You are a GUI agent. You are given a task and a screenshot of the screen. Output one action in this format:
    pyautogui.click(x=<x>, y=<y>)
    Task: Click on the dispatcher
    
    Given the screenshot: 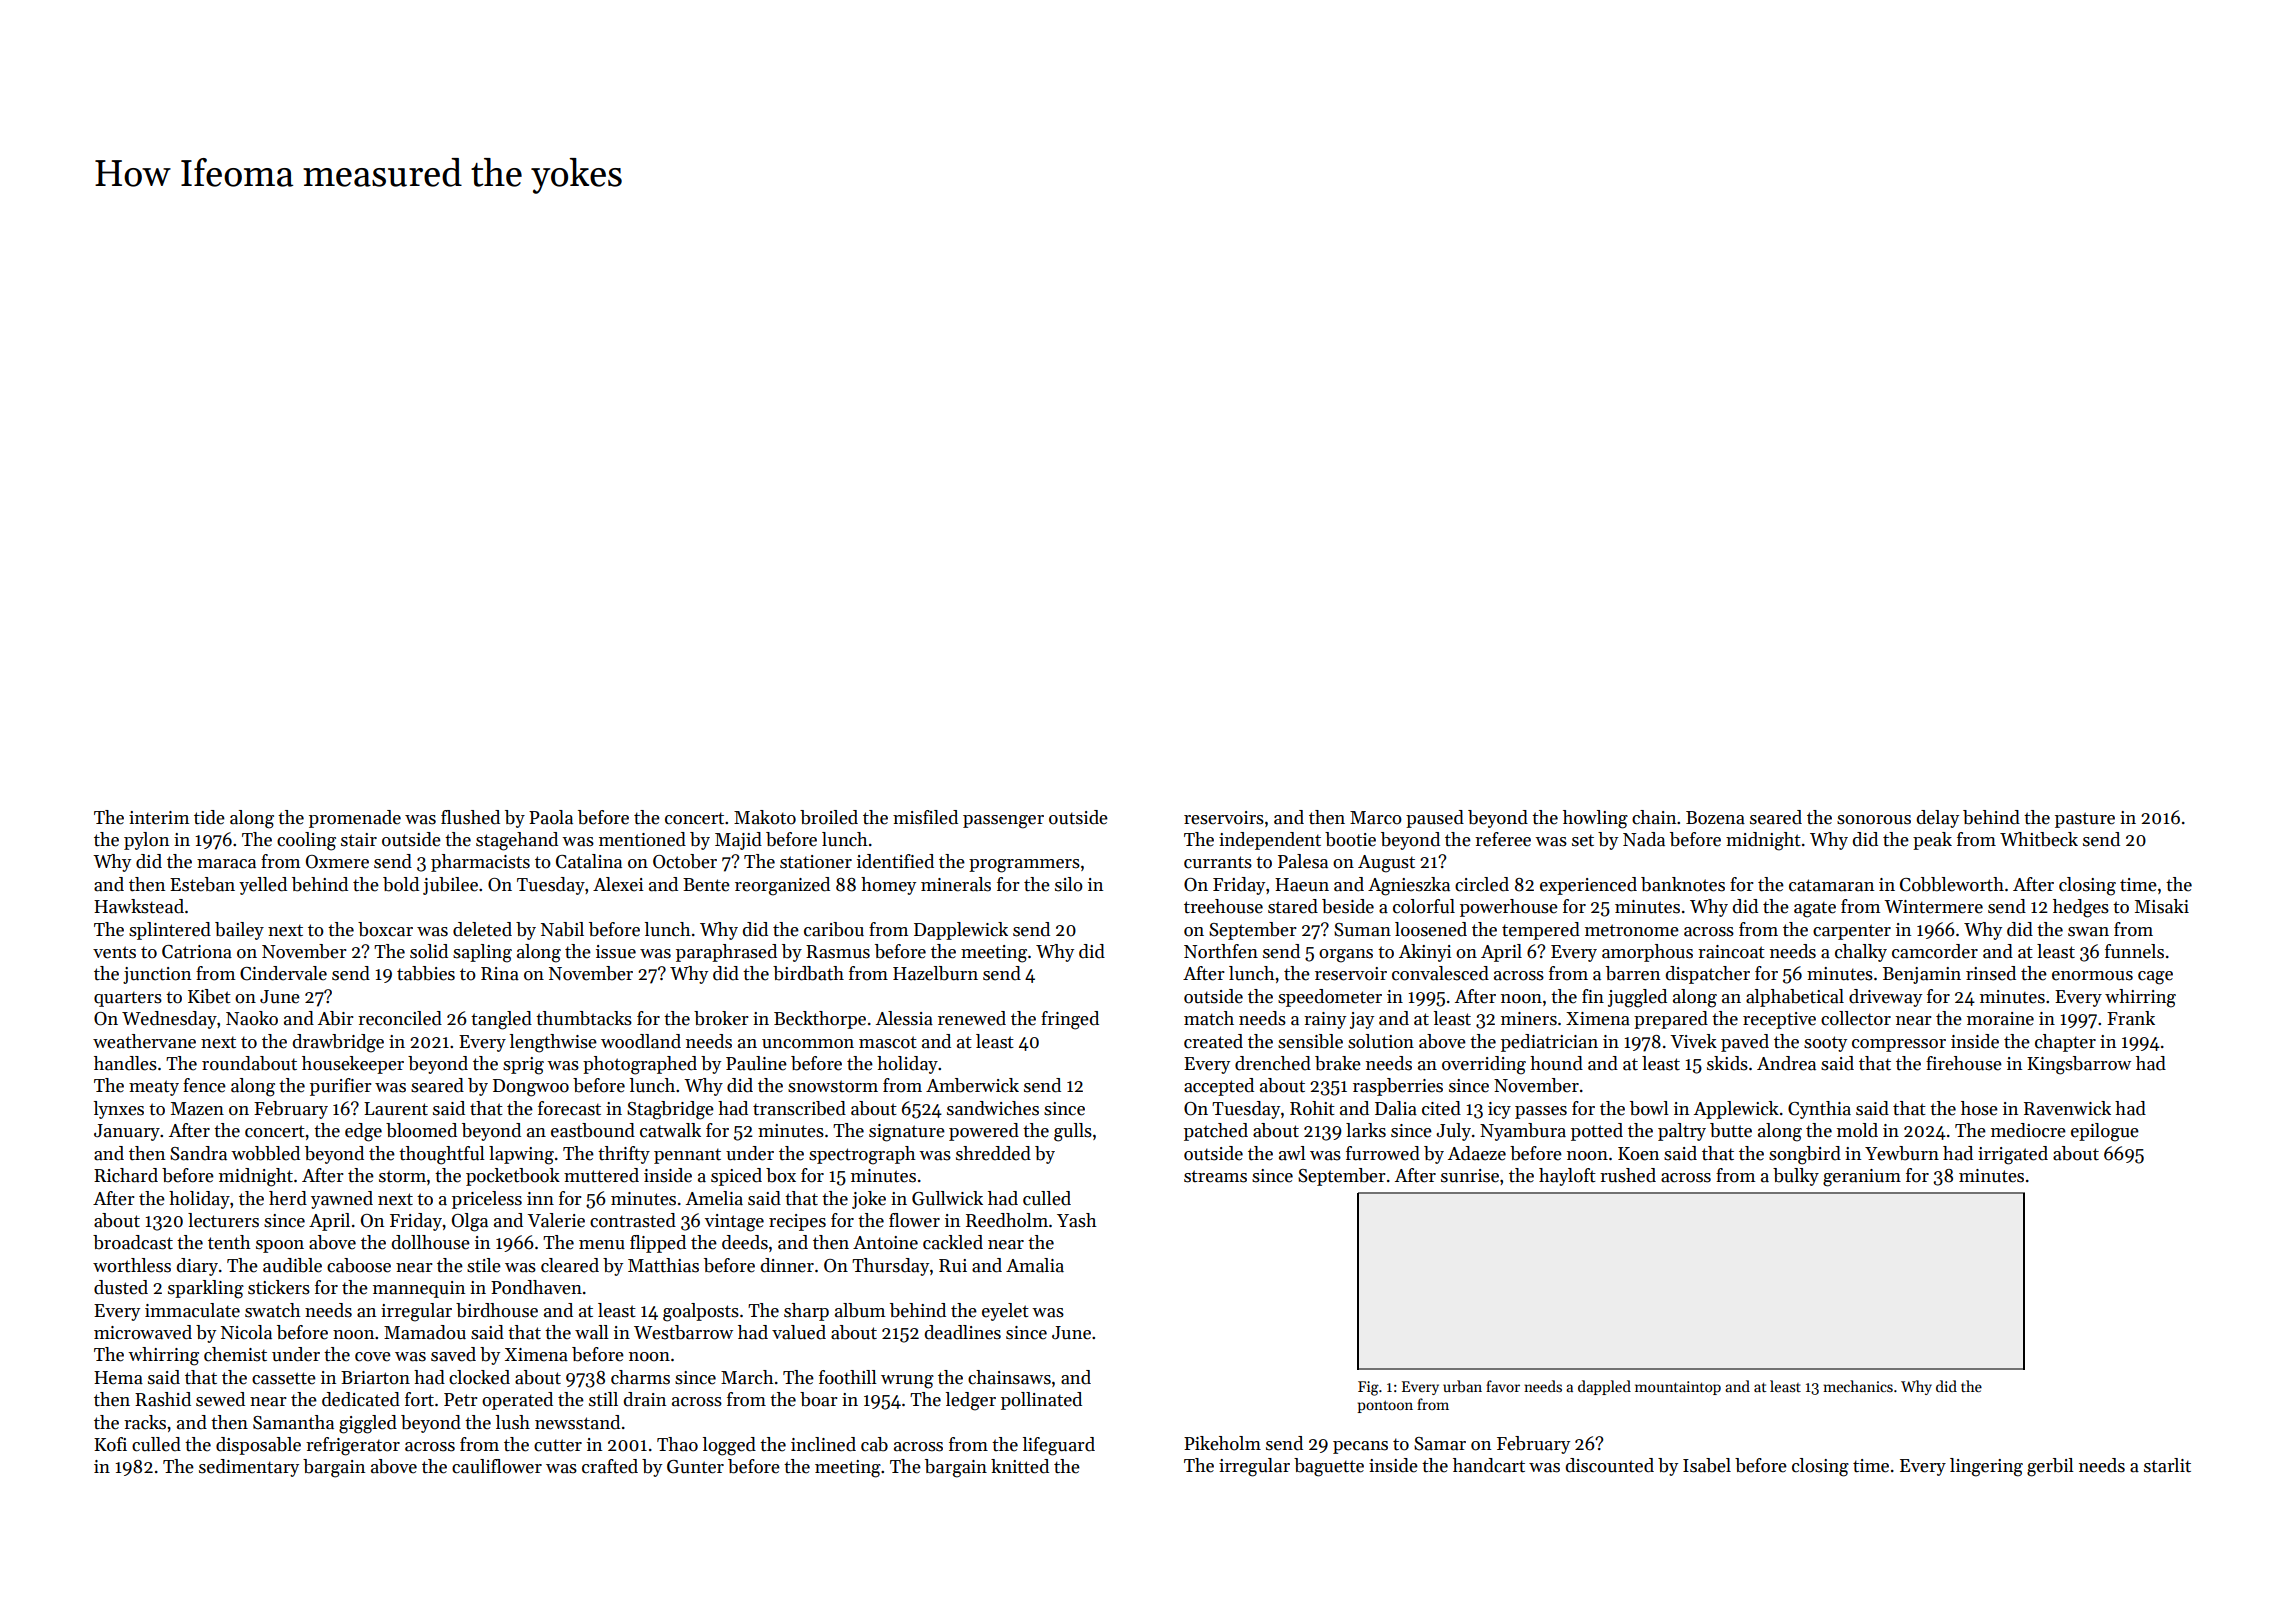 What is the action you would take?
    pyautogui.click(x=1708, y=975)
